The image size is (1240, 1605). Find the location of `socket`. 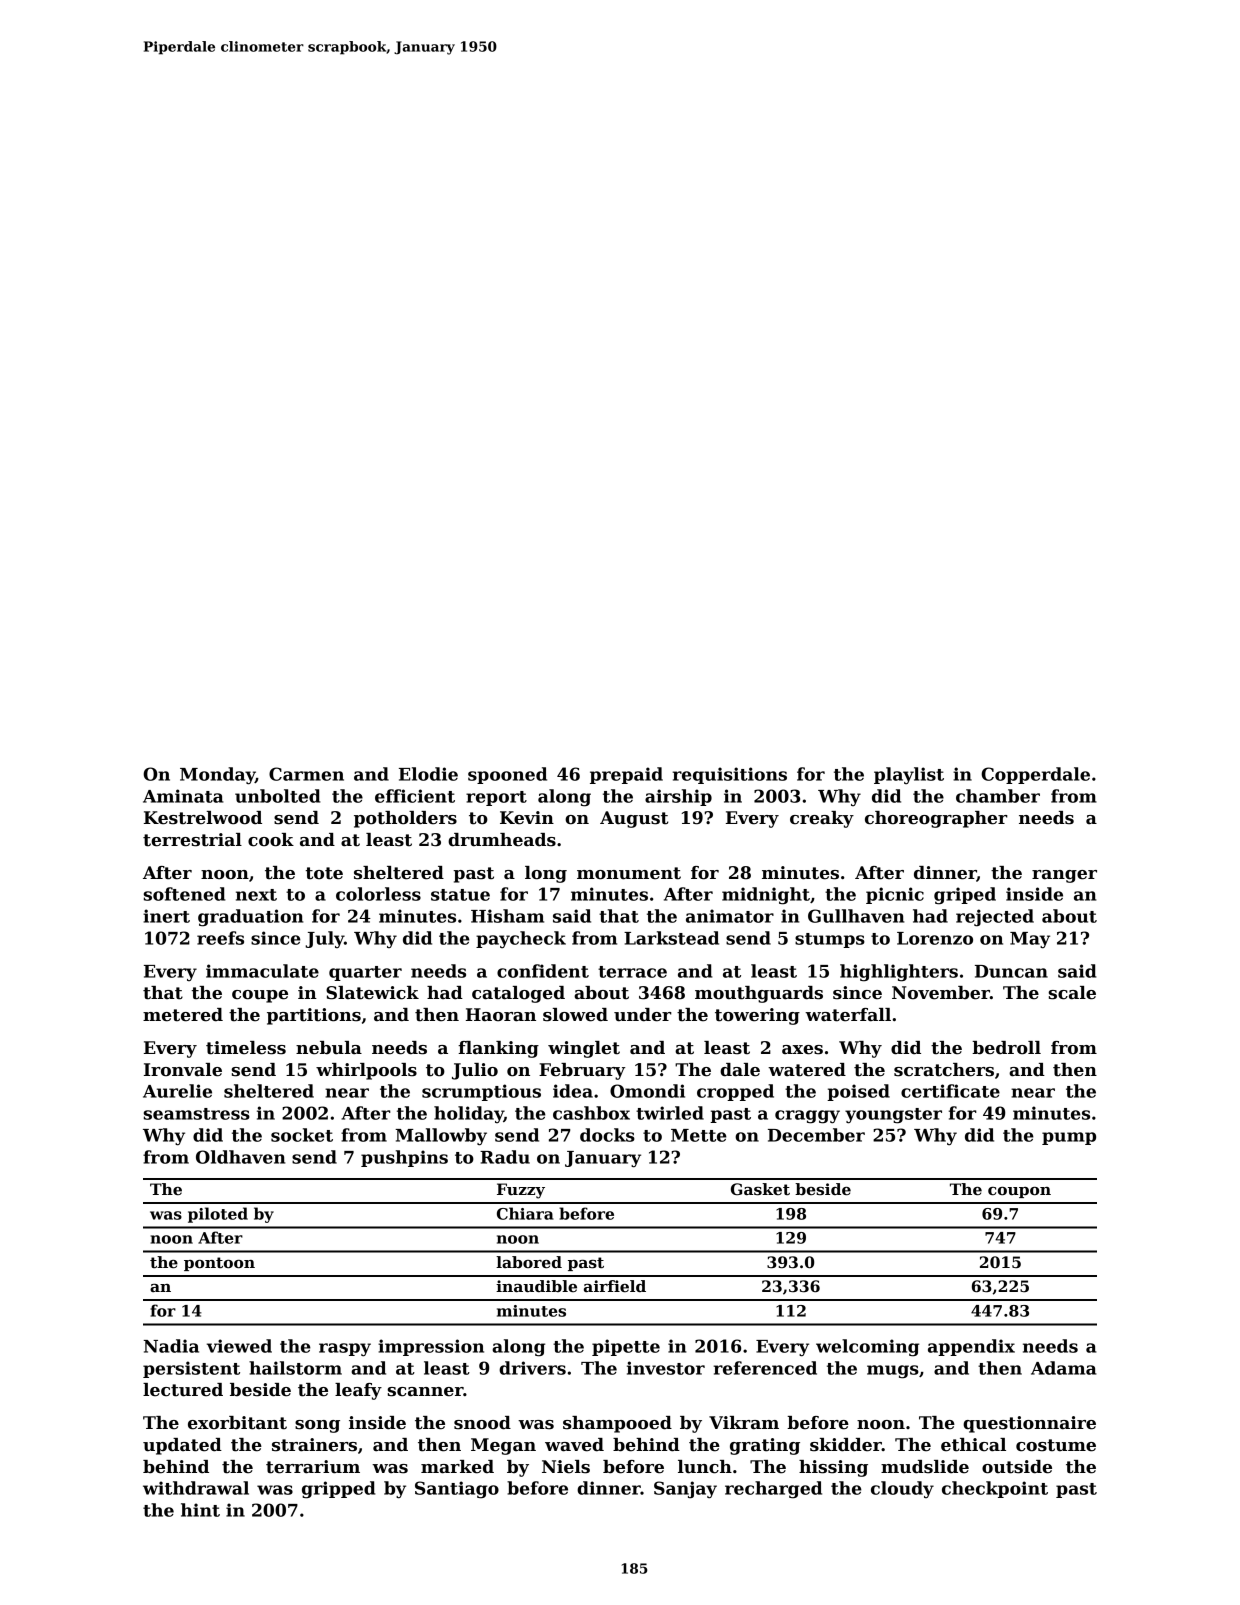

socket is located at coordinates (302, 1135).
